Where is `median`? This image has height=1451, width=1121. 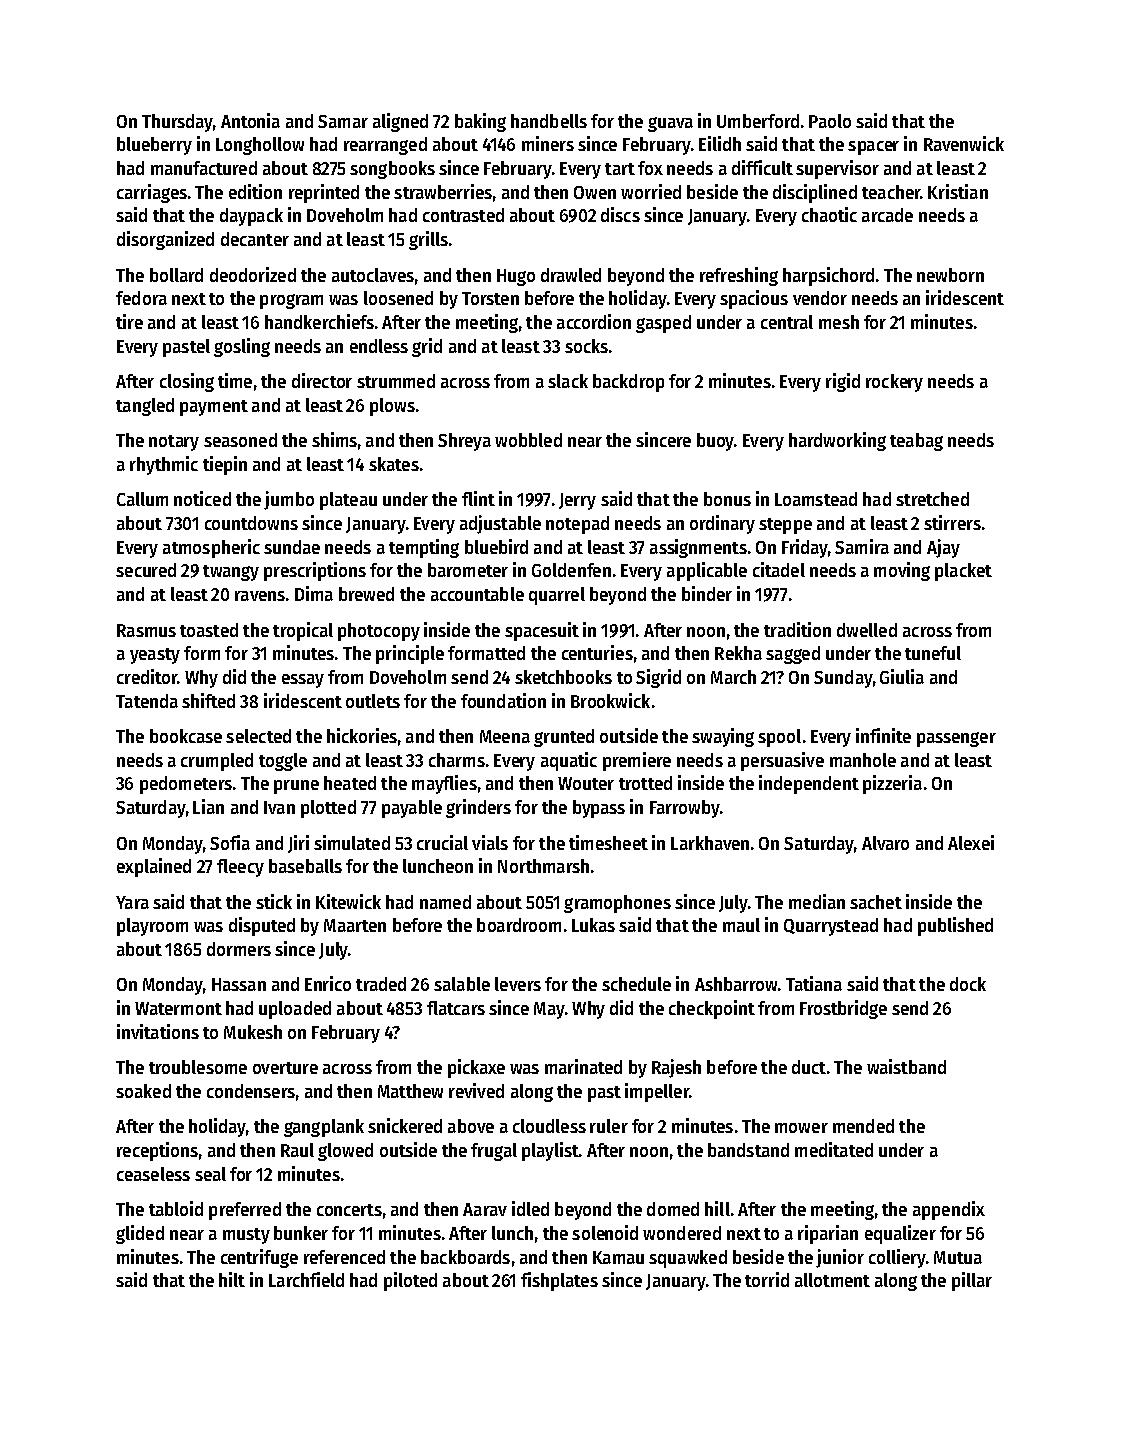 median is located at coordinates (817, 901).
